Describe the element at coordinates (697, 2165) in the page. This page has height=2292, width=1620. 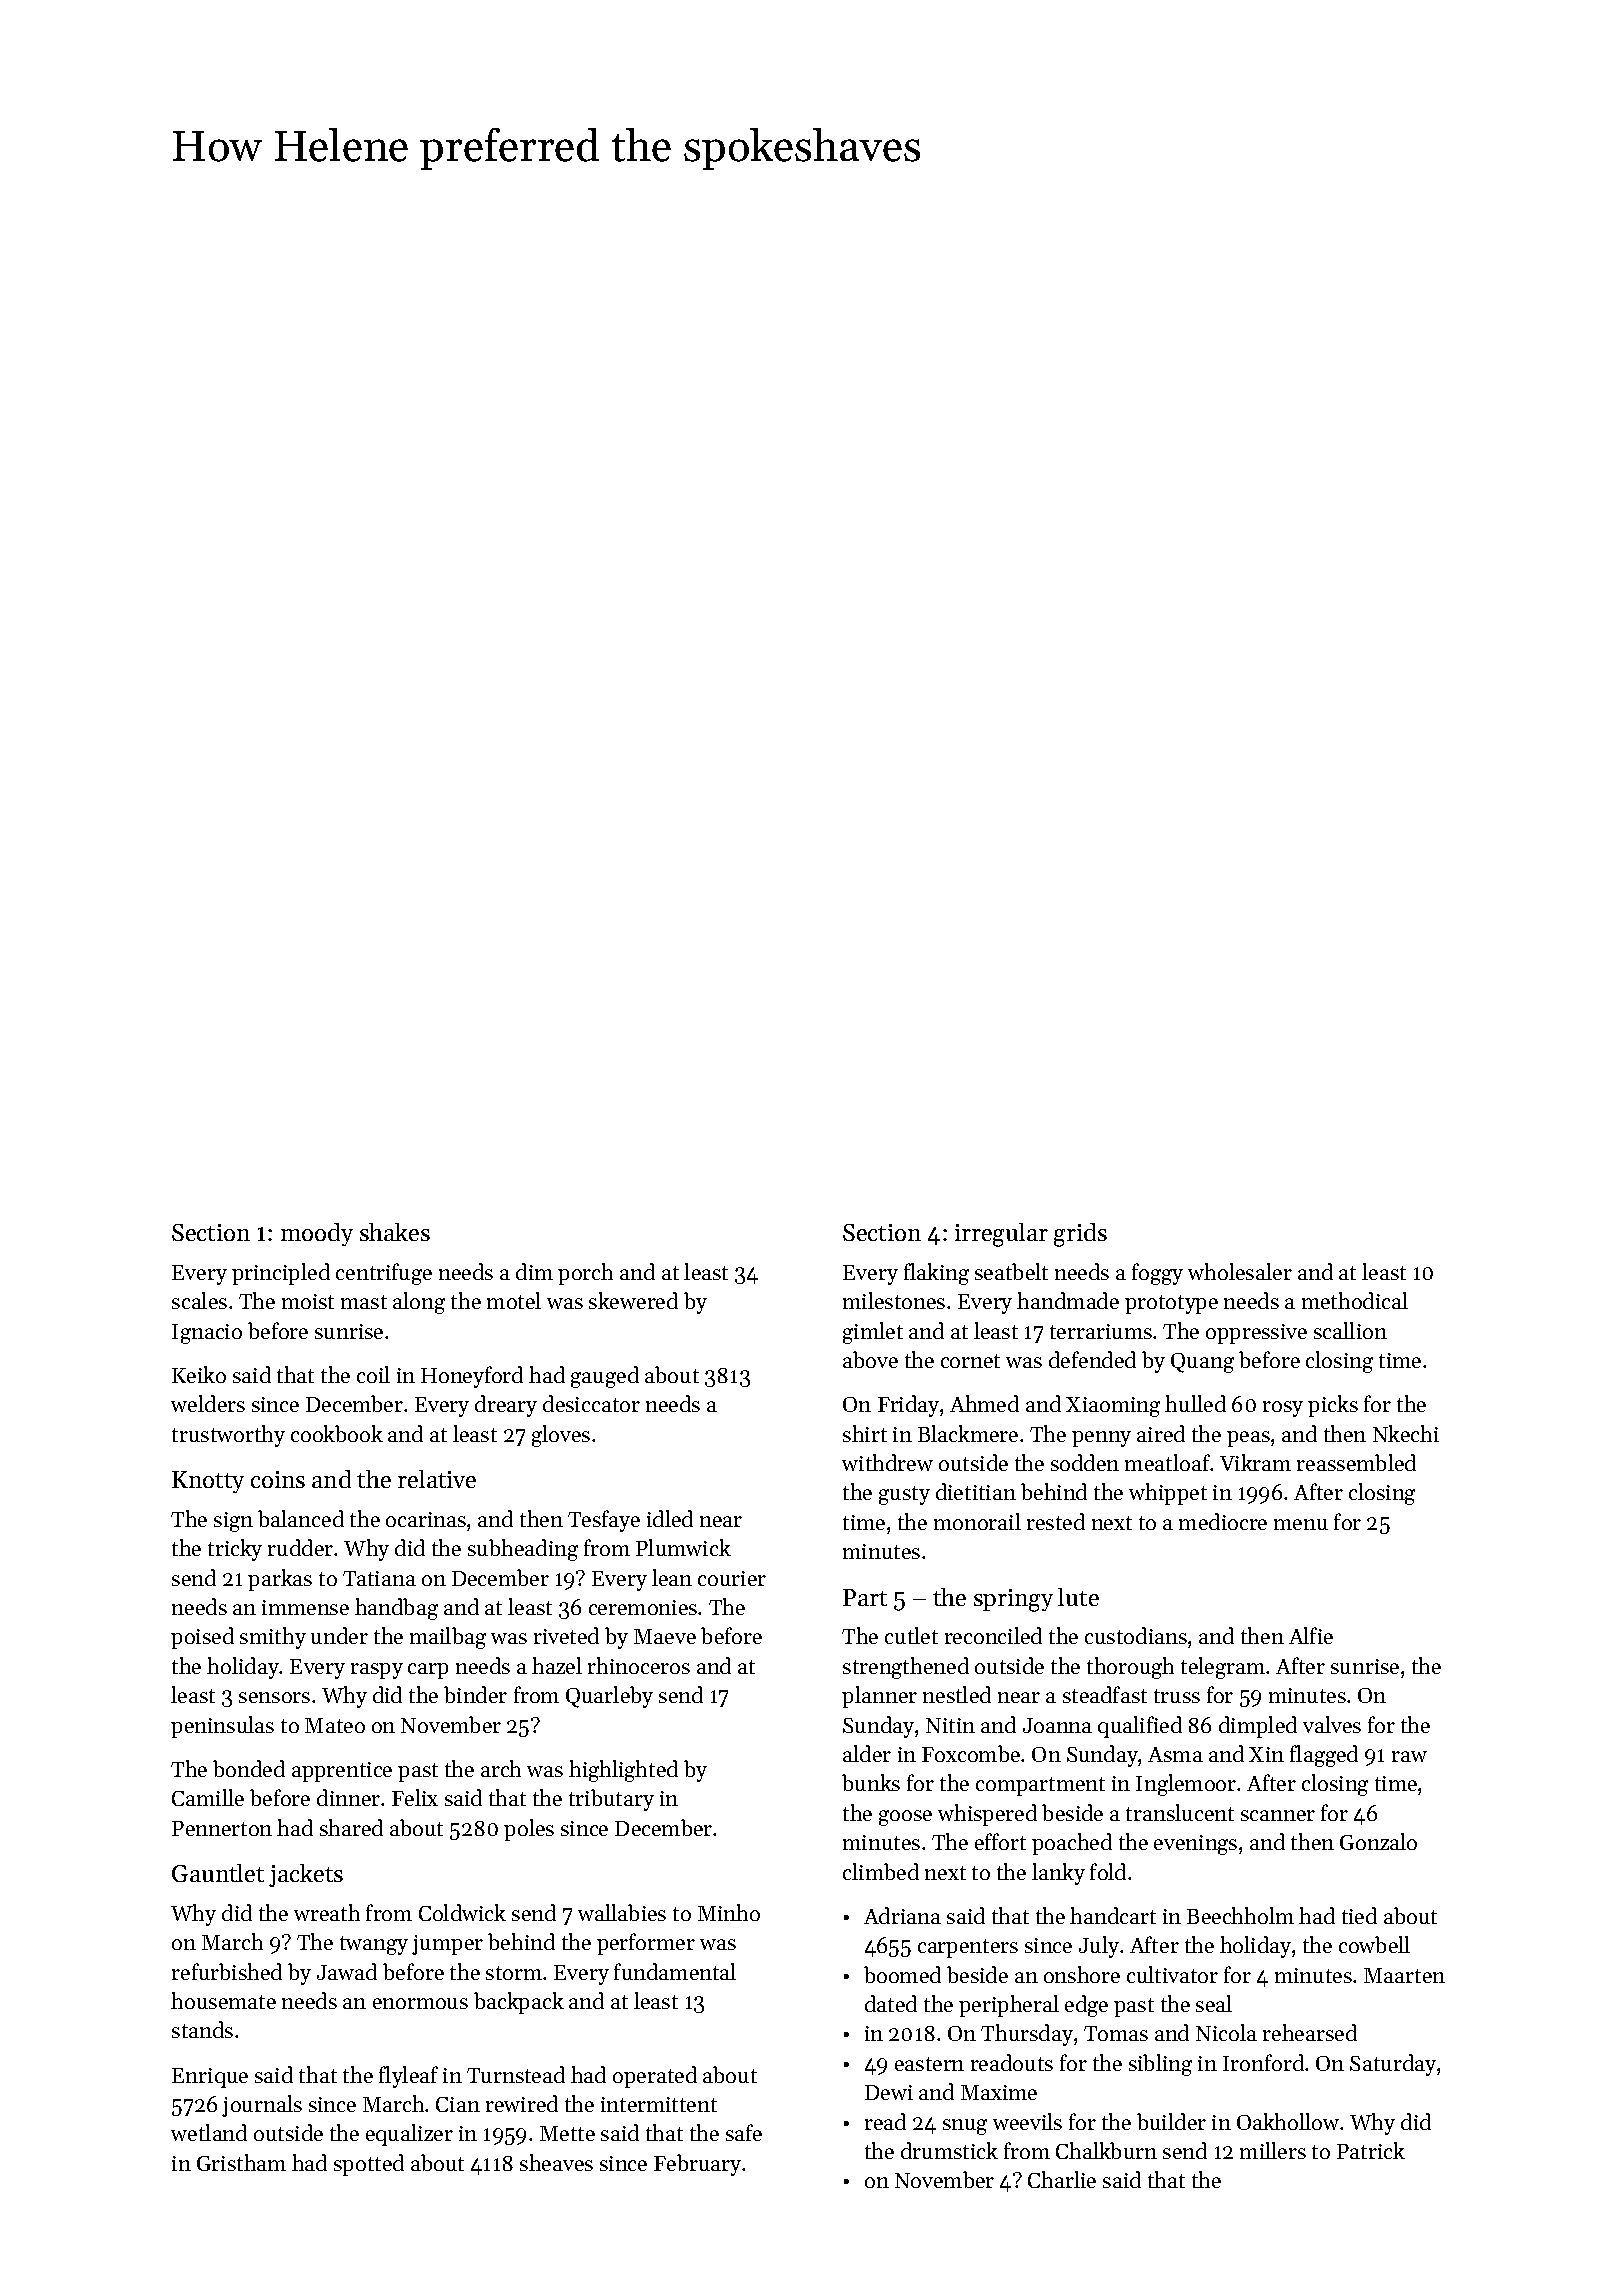
I see `February` at that location.
